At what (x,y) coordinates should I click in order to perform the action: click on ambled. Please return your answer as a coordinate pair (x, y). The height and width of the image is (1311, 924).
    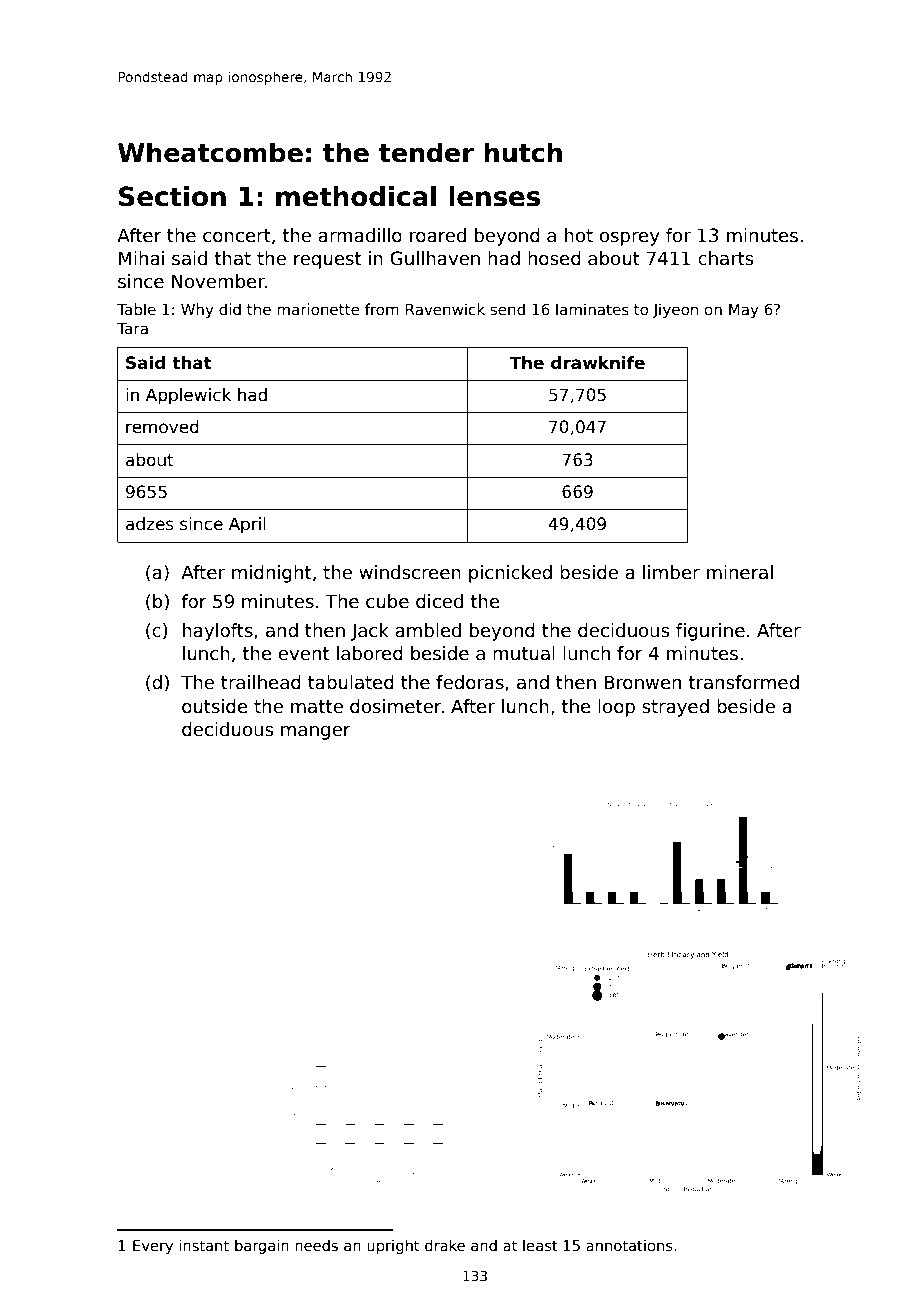
    Looking at the image, I should click on (428, 630).
